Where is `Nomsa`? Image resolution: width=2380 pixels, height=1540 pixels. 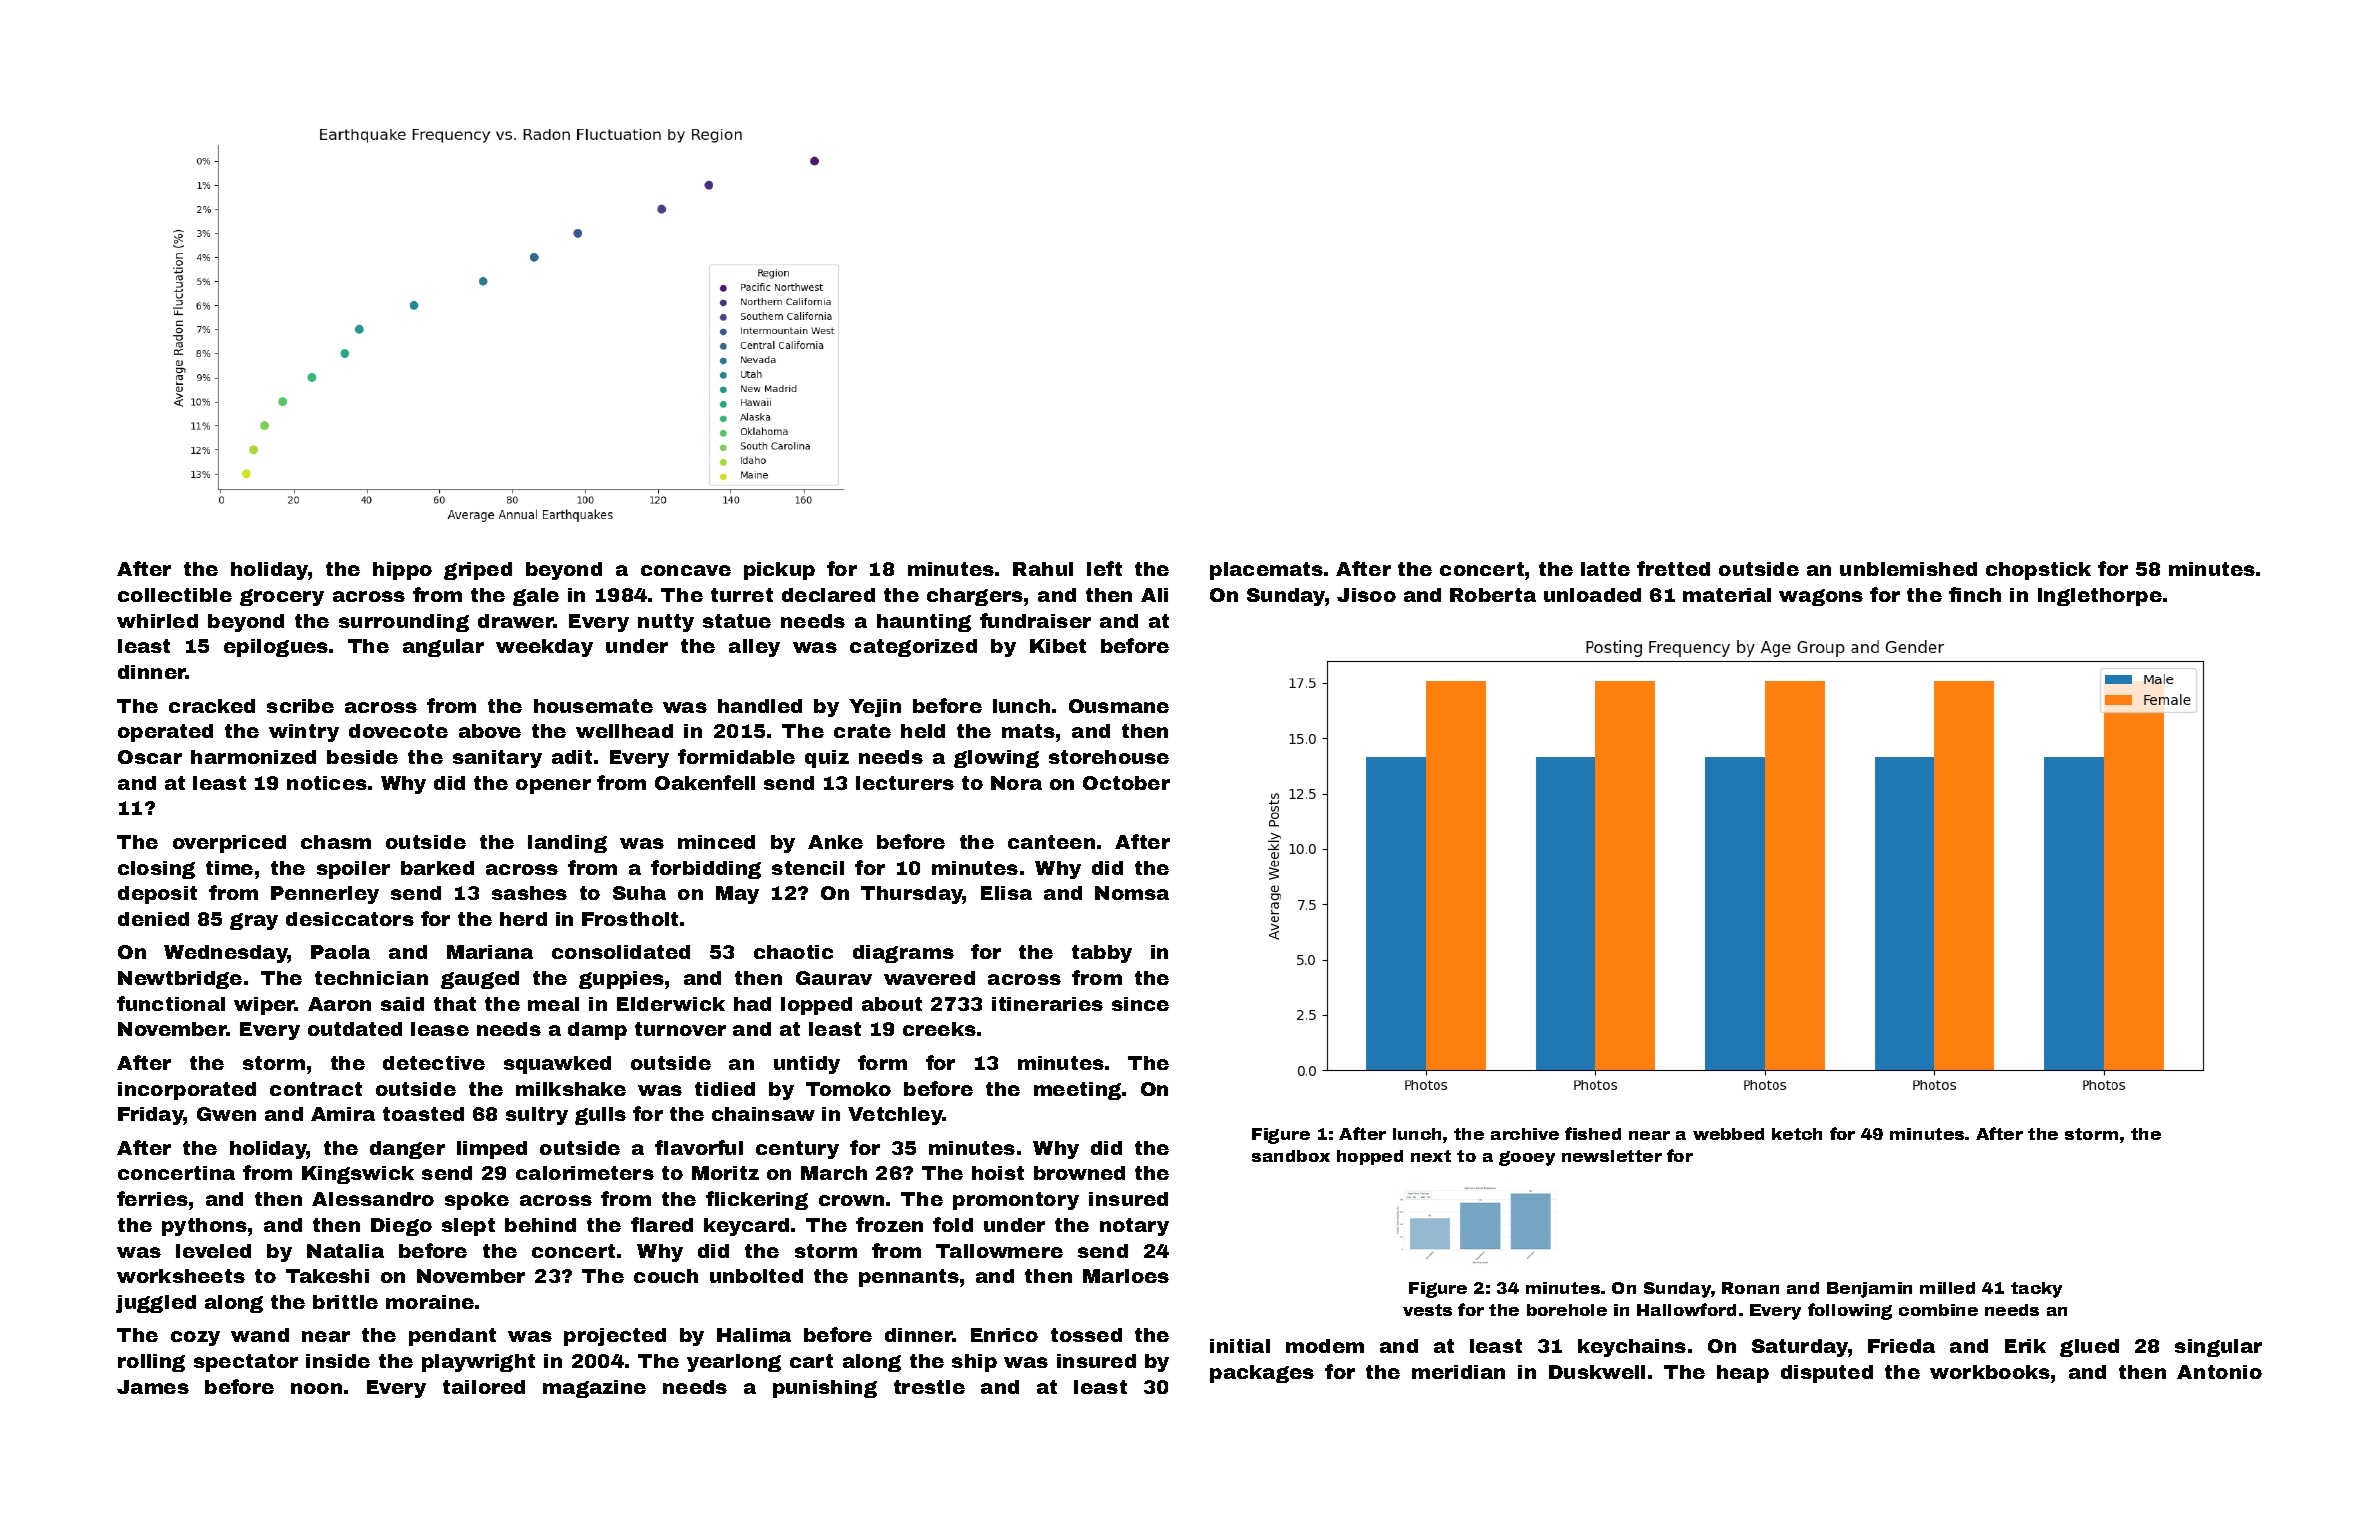
Nomsa is located at coordinates (1132, 893).
